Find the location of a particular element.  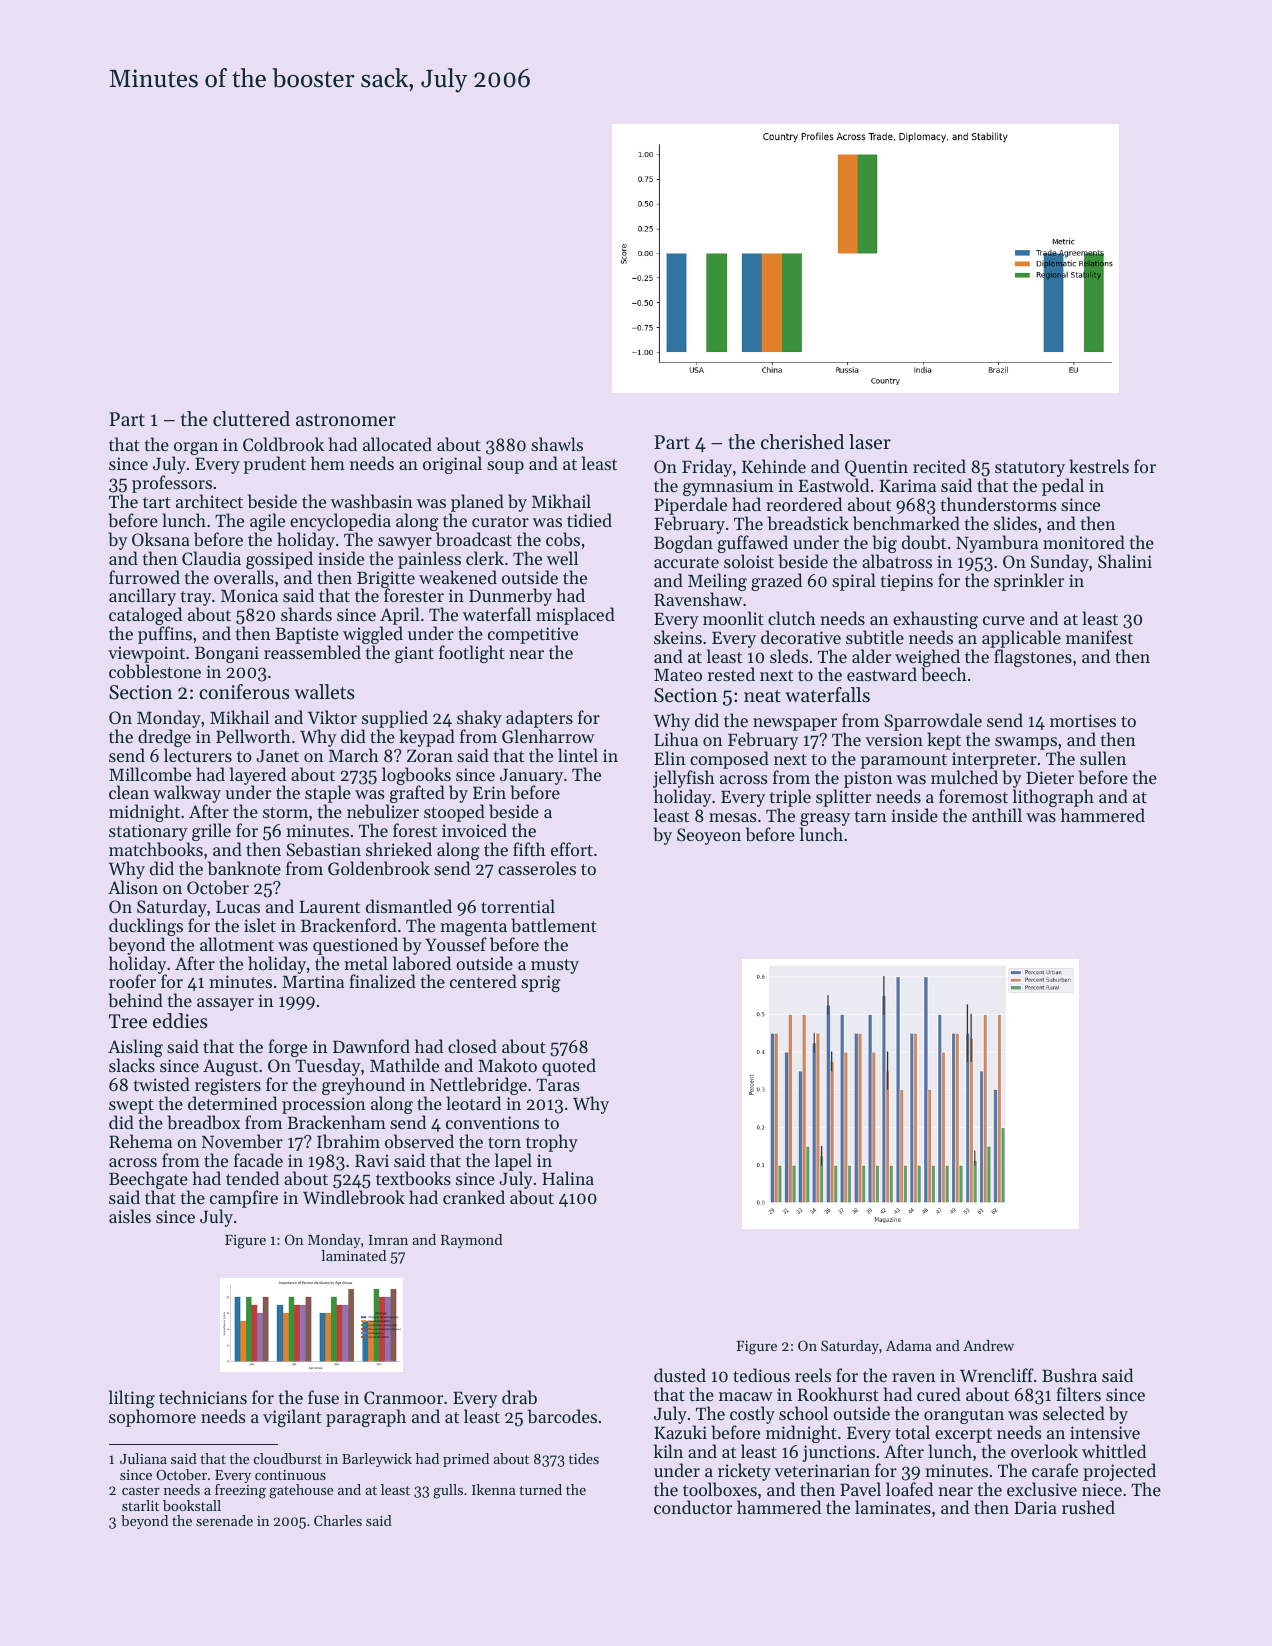

conductor is located at coordinates (693, 1507).
